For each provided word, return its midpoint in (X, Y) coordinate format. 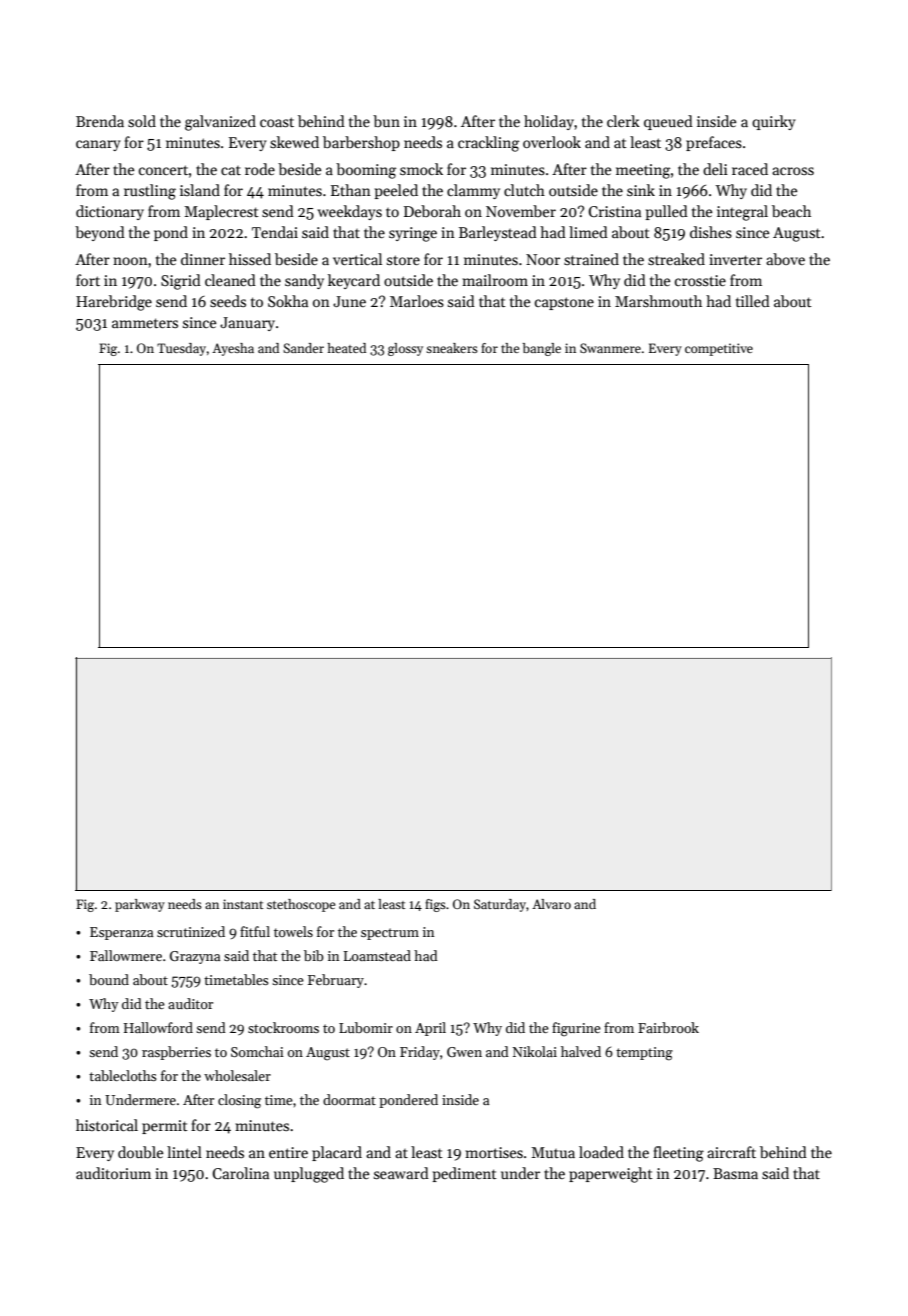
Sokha (288, 301)
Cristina (614, 211)
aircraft (731, 1152)
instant (243, 904)
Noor (543, 259)
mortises (494, 1152)
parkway (140, 905)
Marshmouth (658, 301)
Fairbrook (668, 1027)
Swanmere (610, 348)
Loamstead (377, 955)
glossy (405, 349)
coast (277, 122)
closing (239, 1101)
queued (668, 122)
